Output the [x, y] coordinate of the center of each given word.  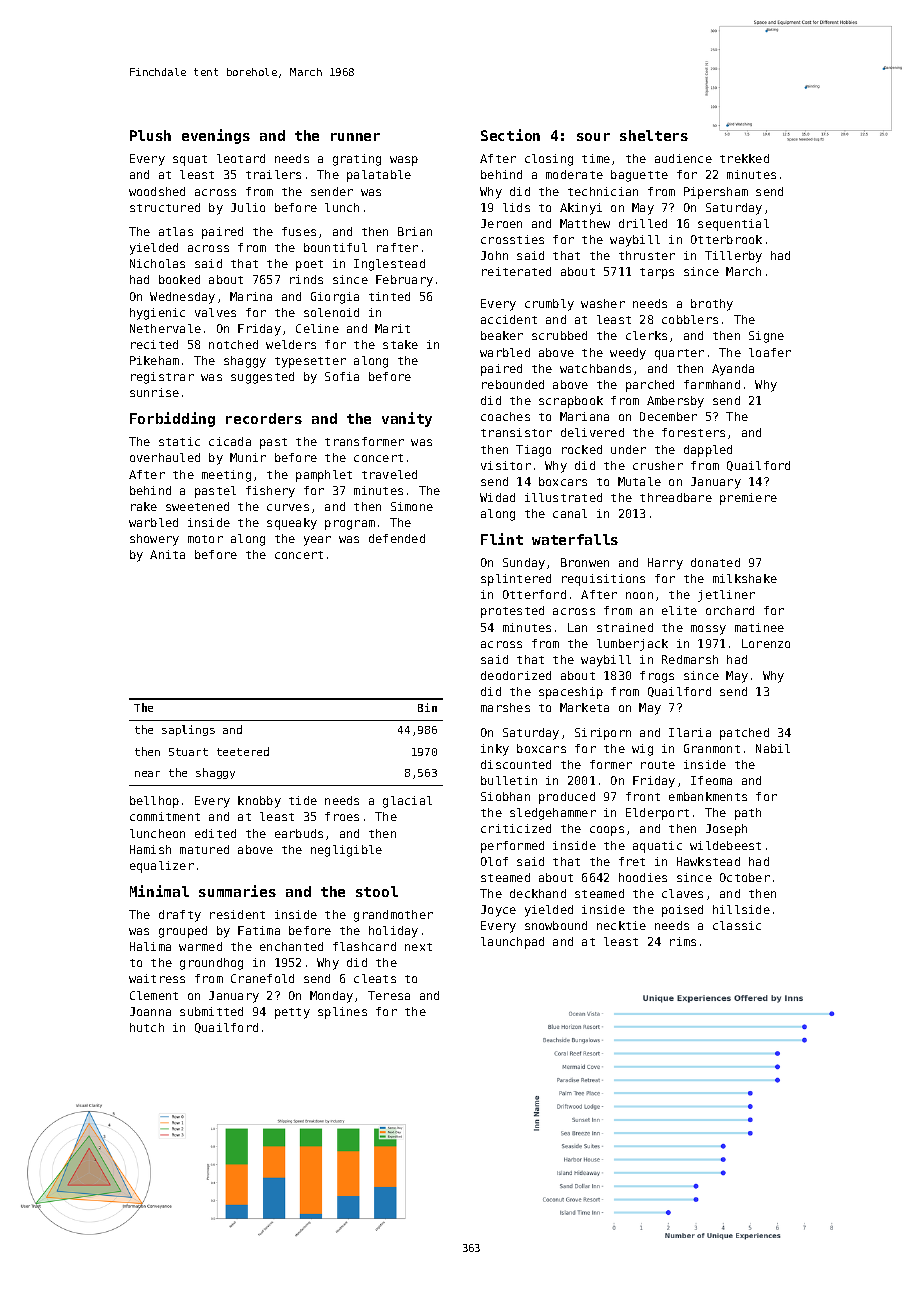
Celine [317, 328]
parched [650, 386]
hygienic [157, 314]
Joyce [498, 911]
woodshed [157, 191]
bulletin [509, 780]
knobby [259, 802]
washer [603, 303]
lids [516, 207]
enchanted [291, 946]
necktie [621, 925]
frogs [657, 677]
